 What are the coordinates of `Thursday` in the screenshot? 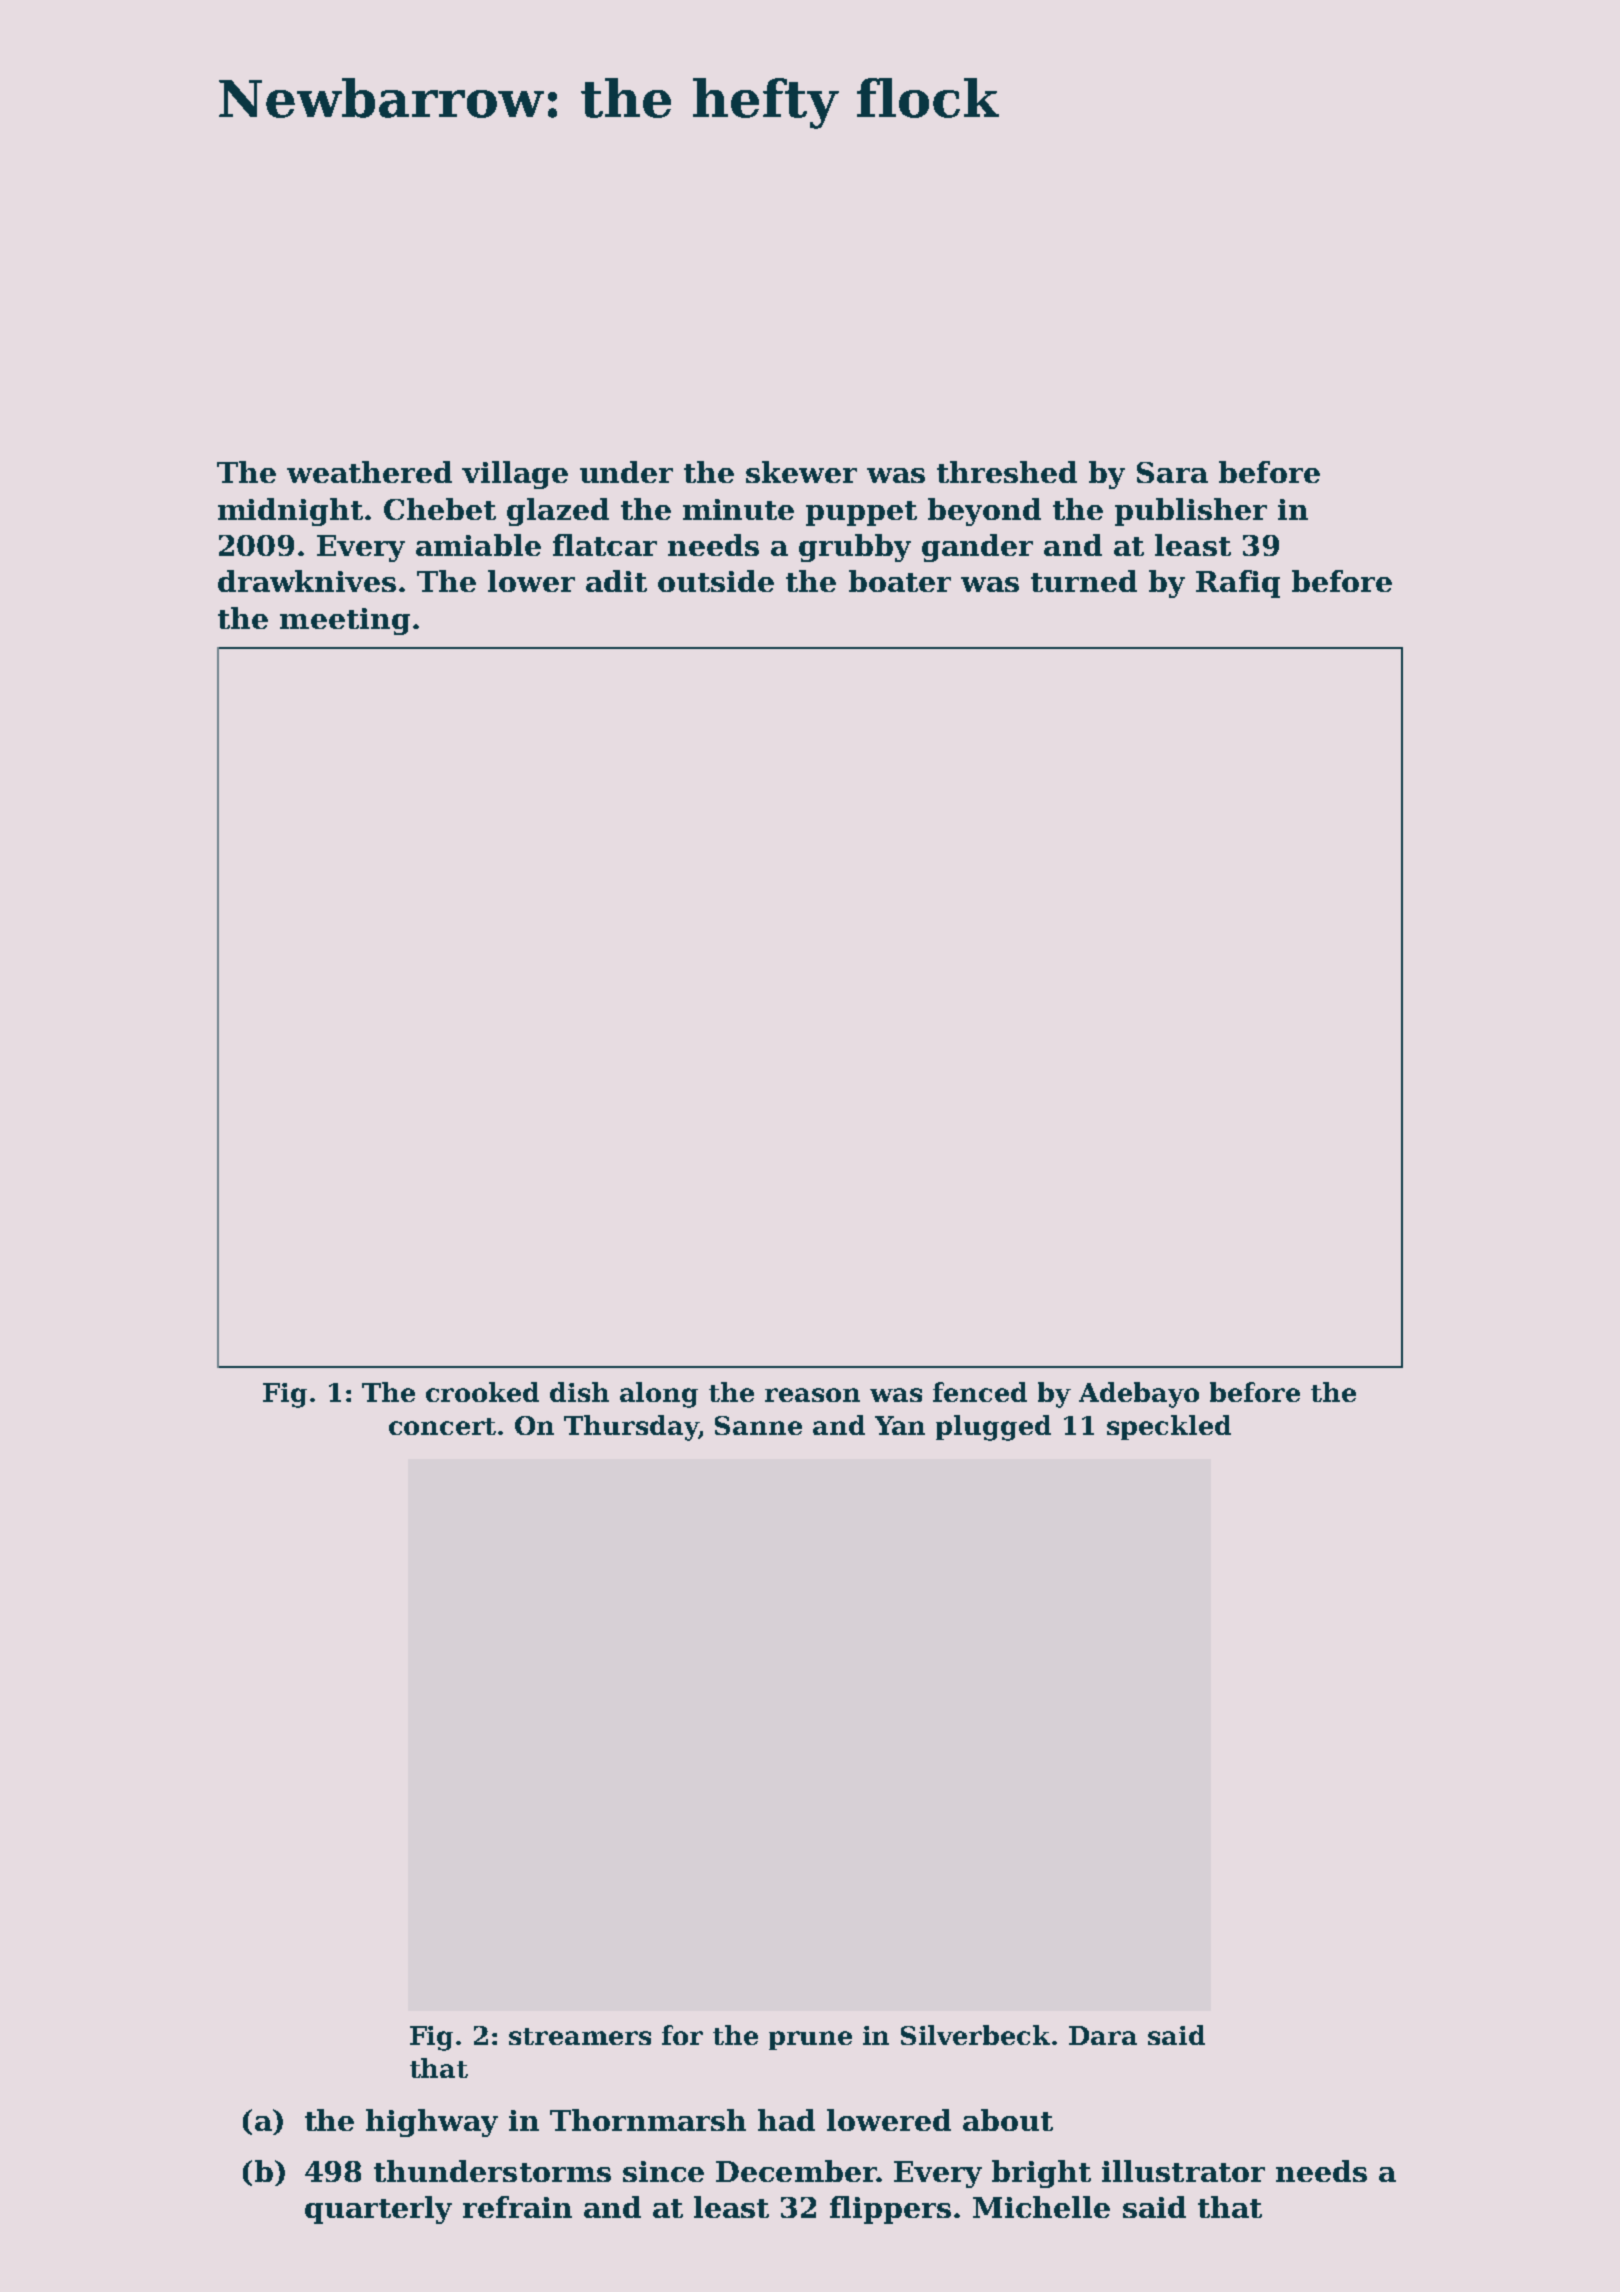 It's located at (631, 1428).
